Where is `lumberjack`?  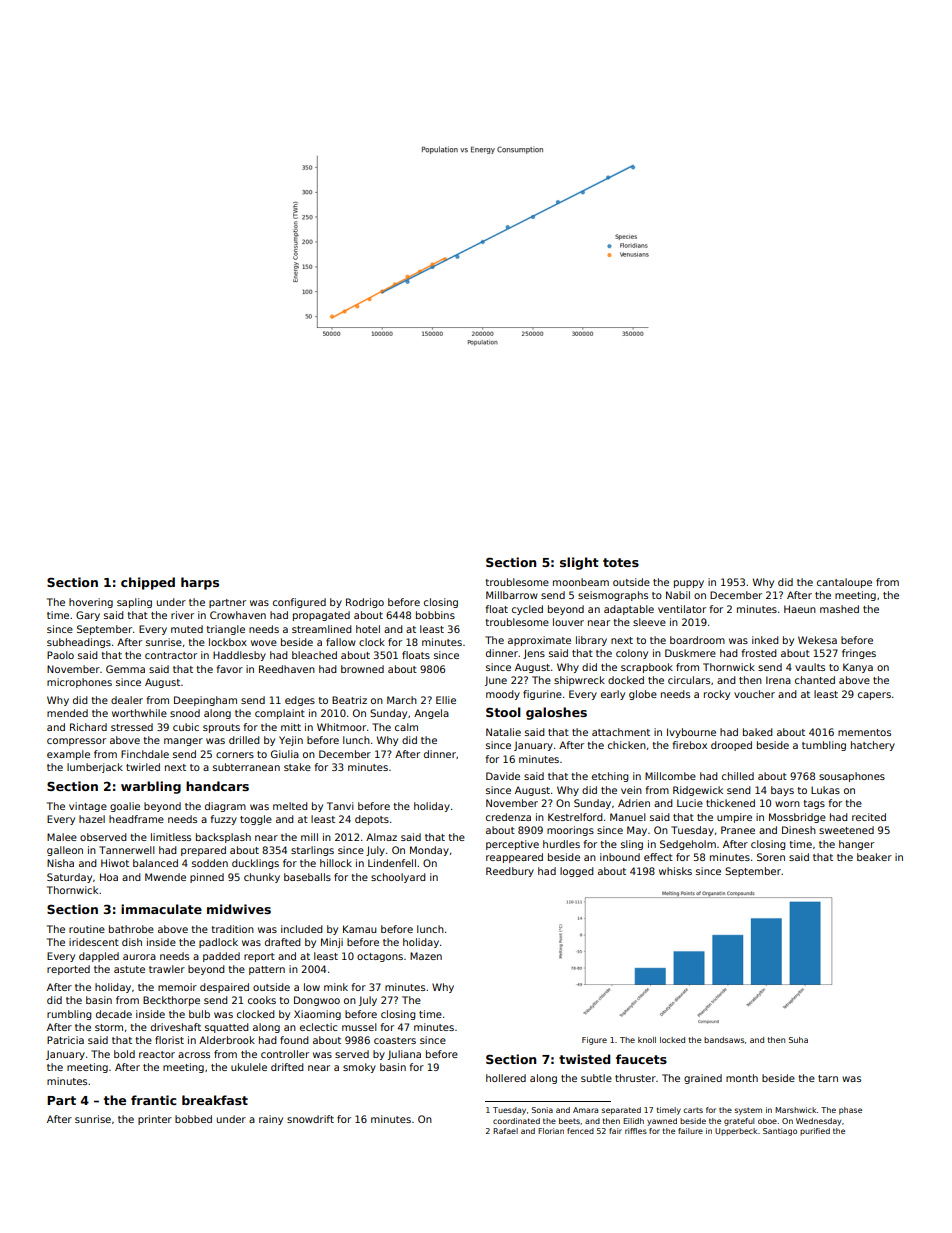
lumberjack is located at coordinates (95, 768).
